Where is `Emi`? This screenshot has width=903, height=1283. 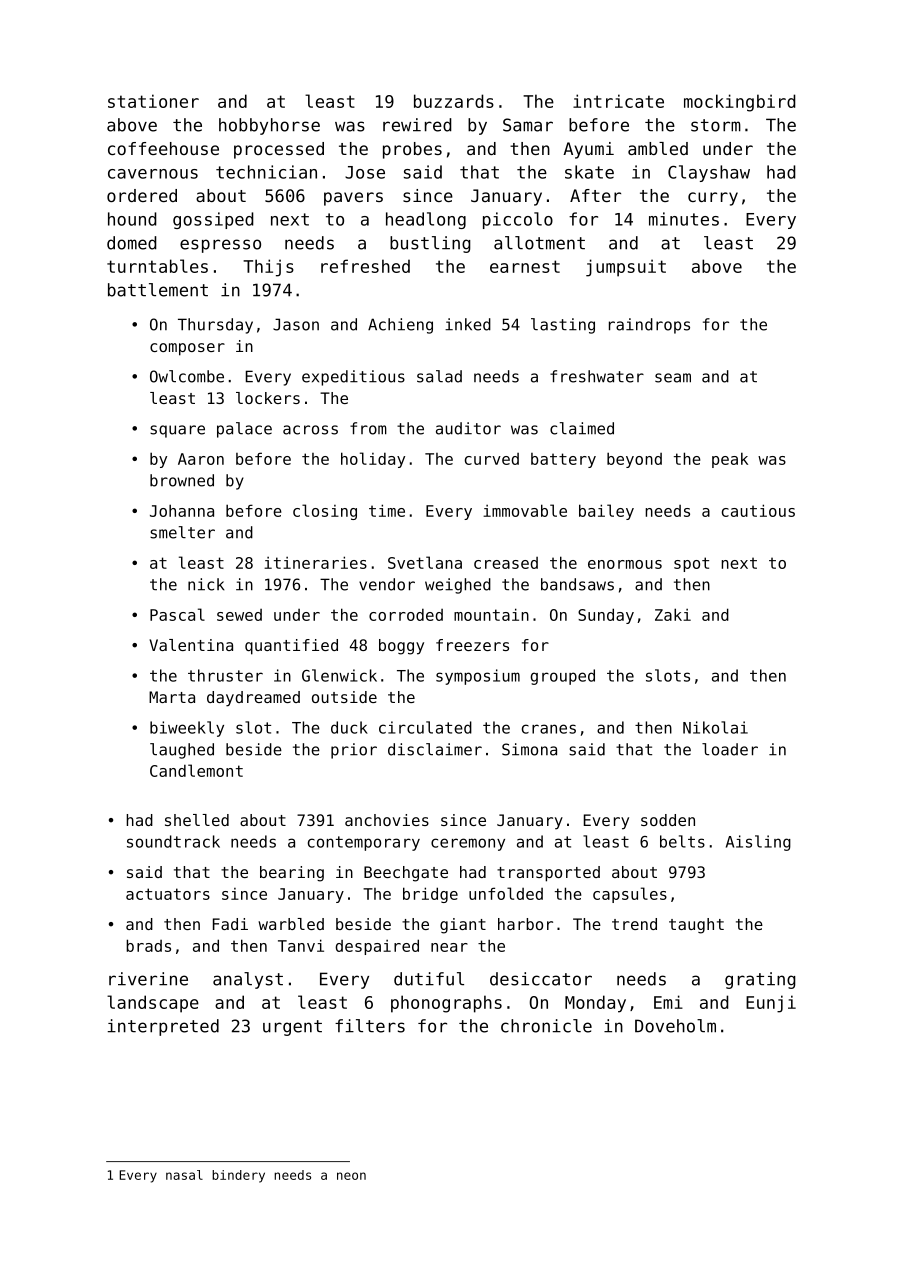
Emi is located at coordinates (668, 1002).
